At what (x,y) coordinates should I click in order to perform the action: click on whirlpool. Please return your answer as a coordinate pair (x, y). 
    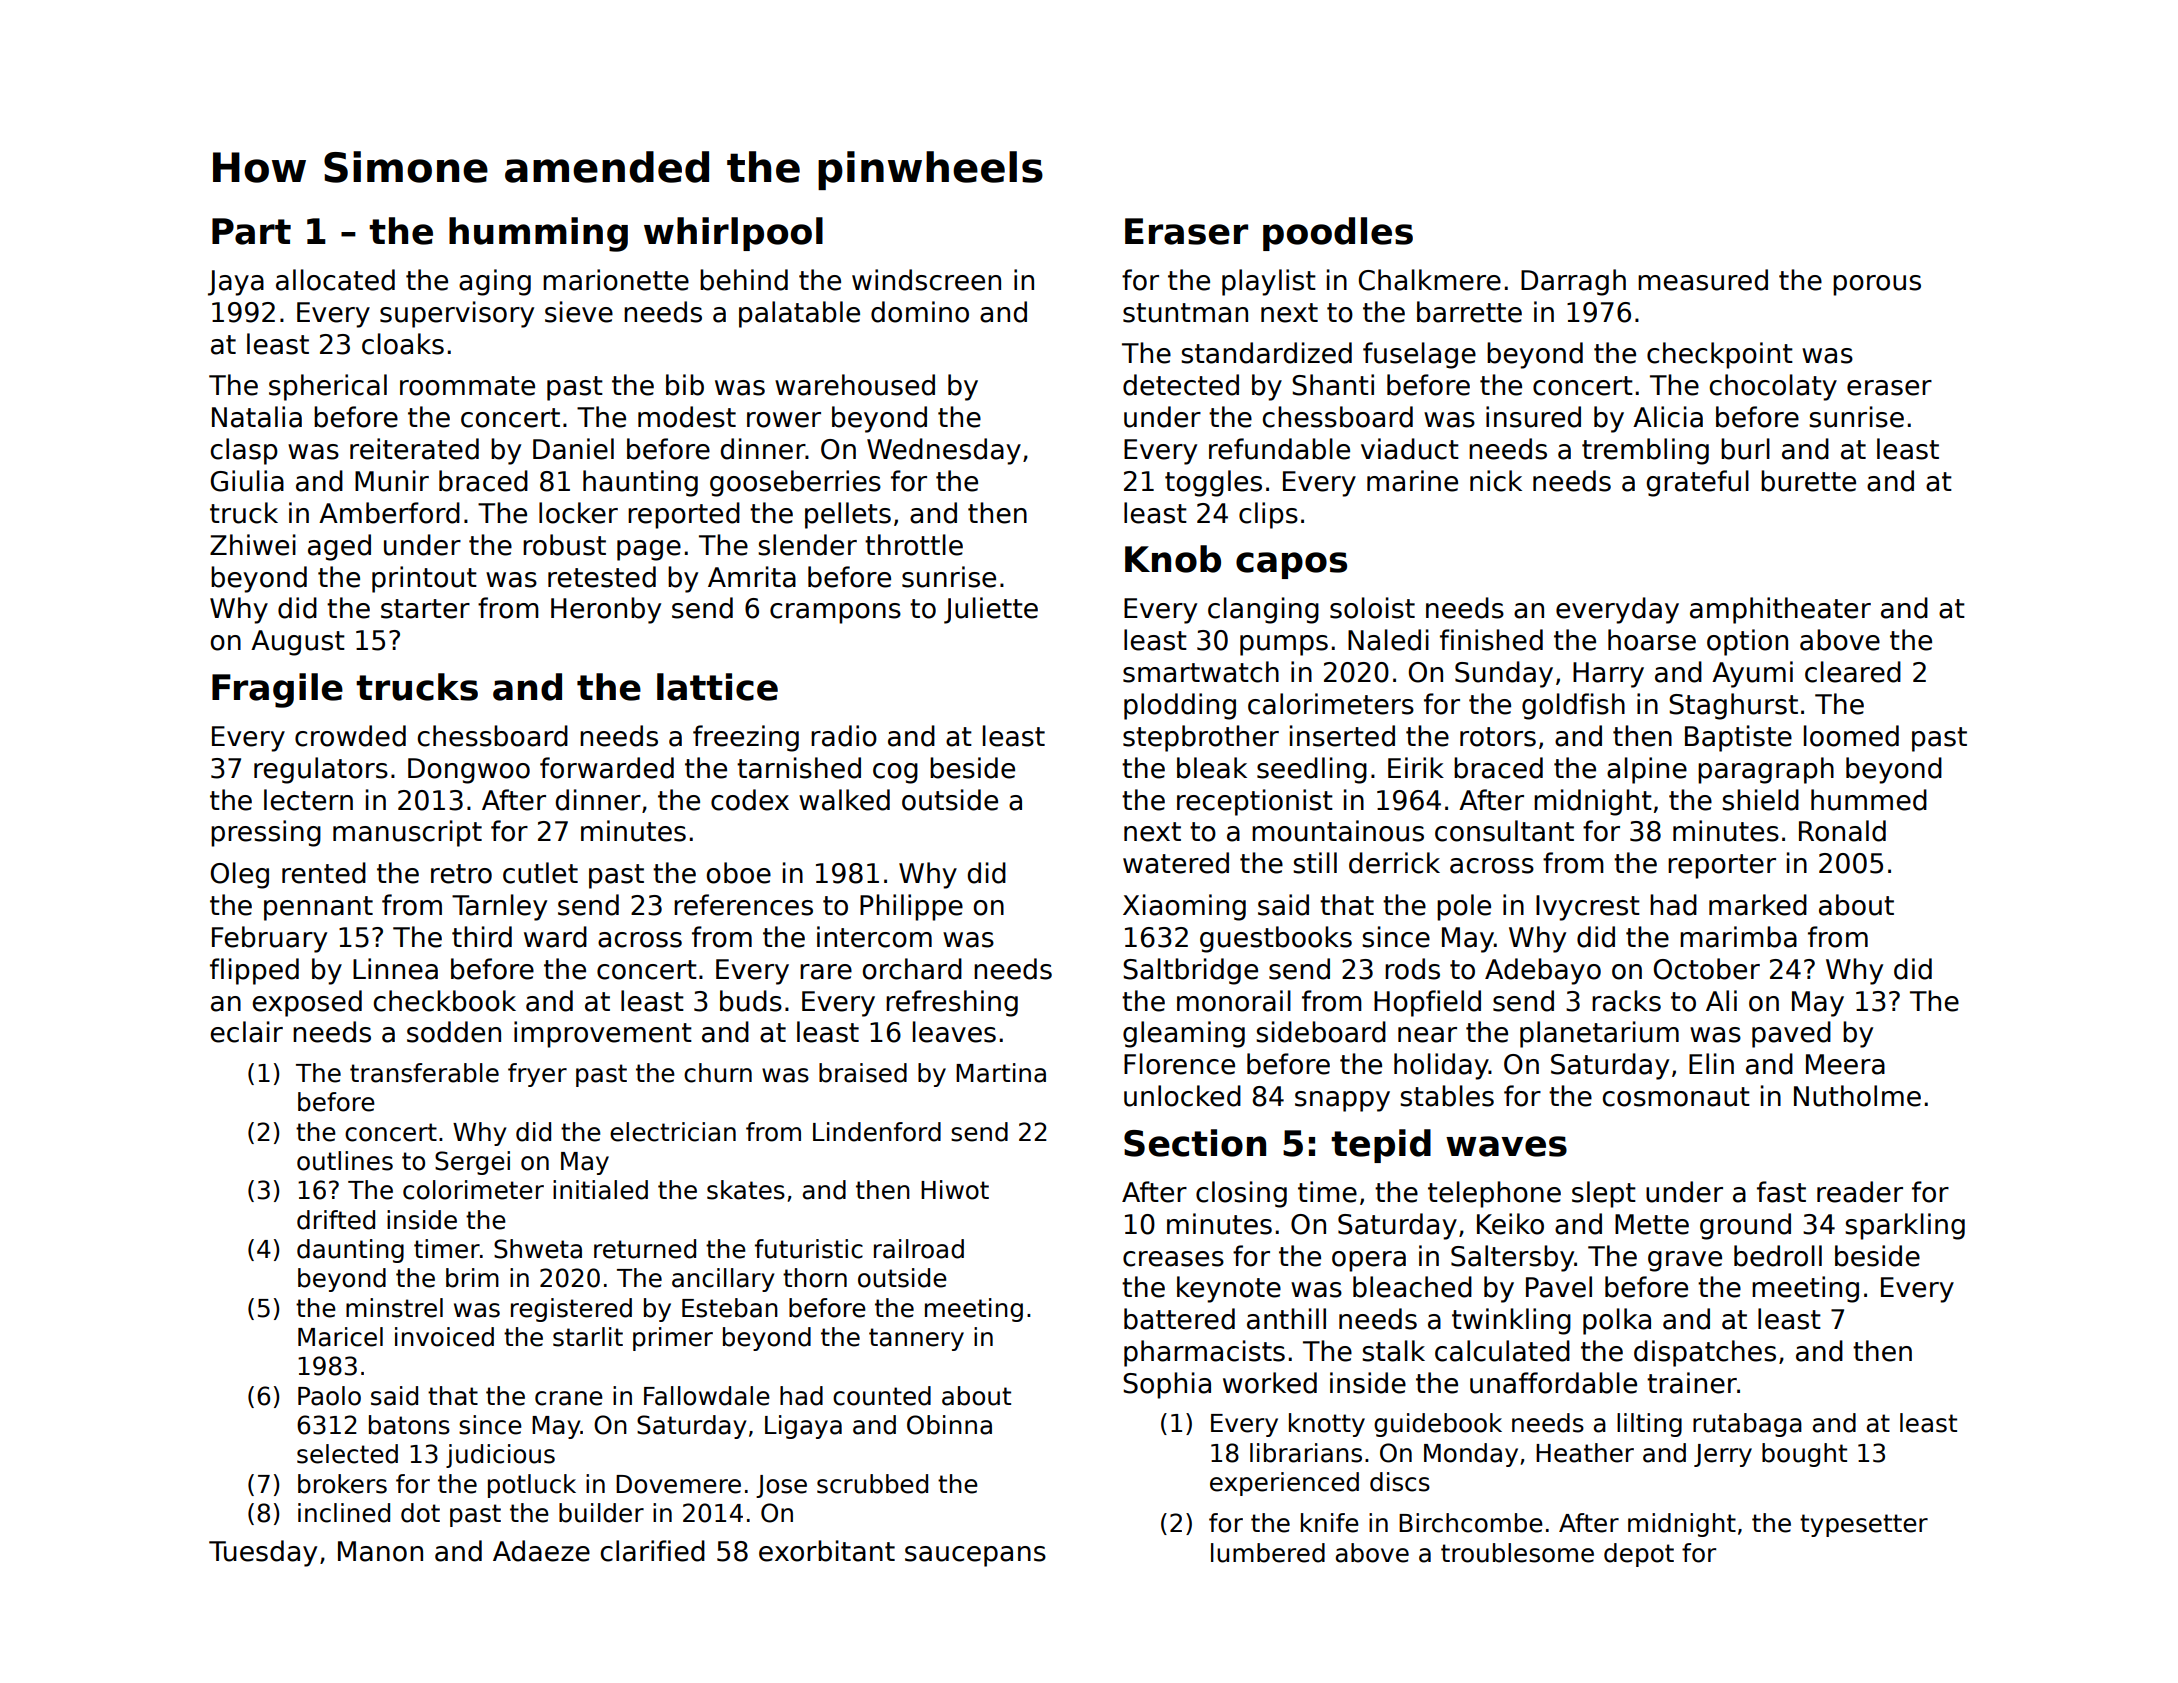
    Looking at the image, I should click on (733, 234).
